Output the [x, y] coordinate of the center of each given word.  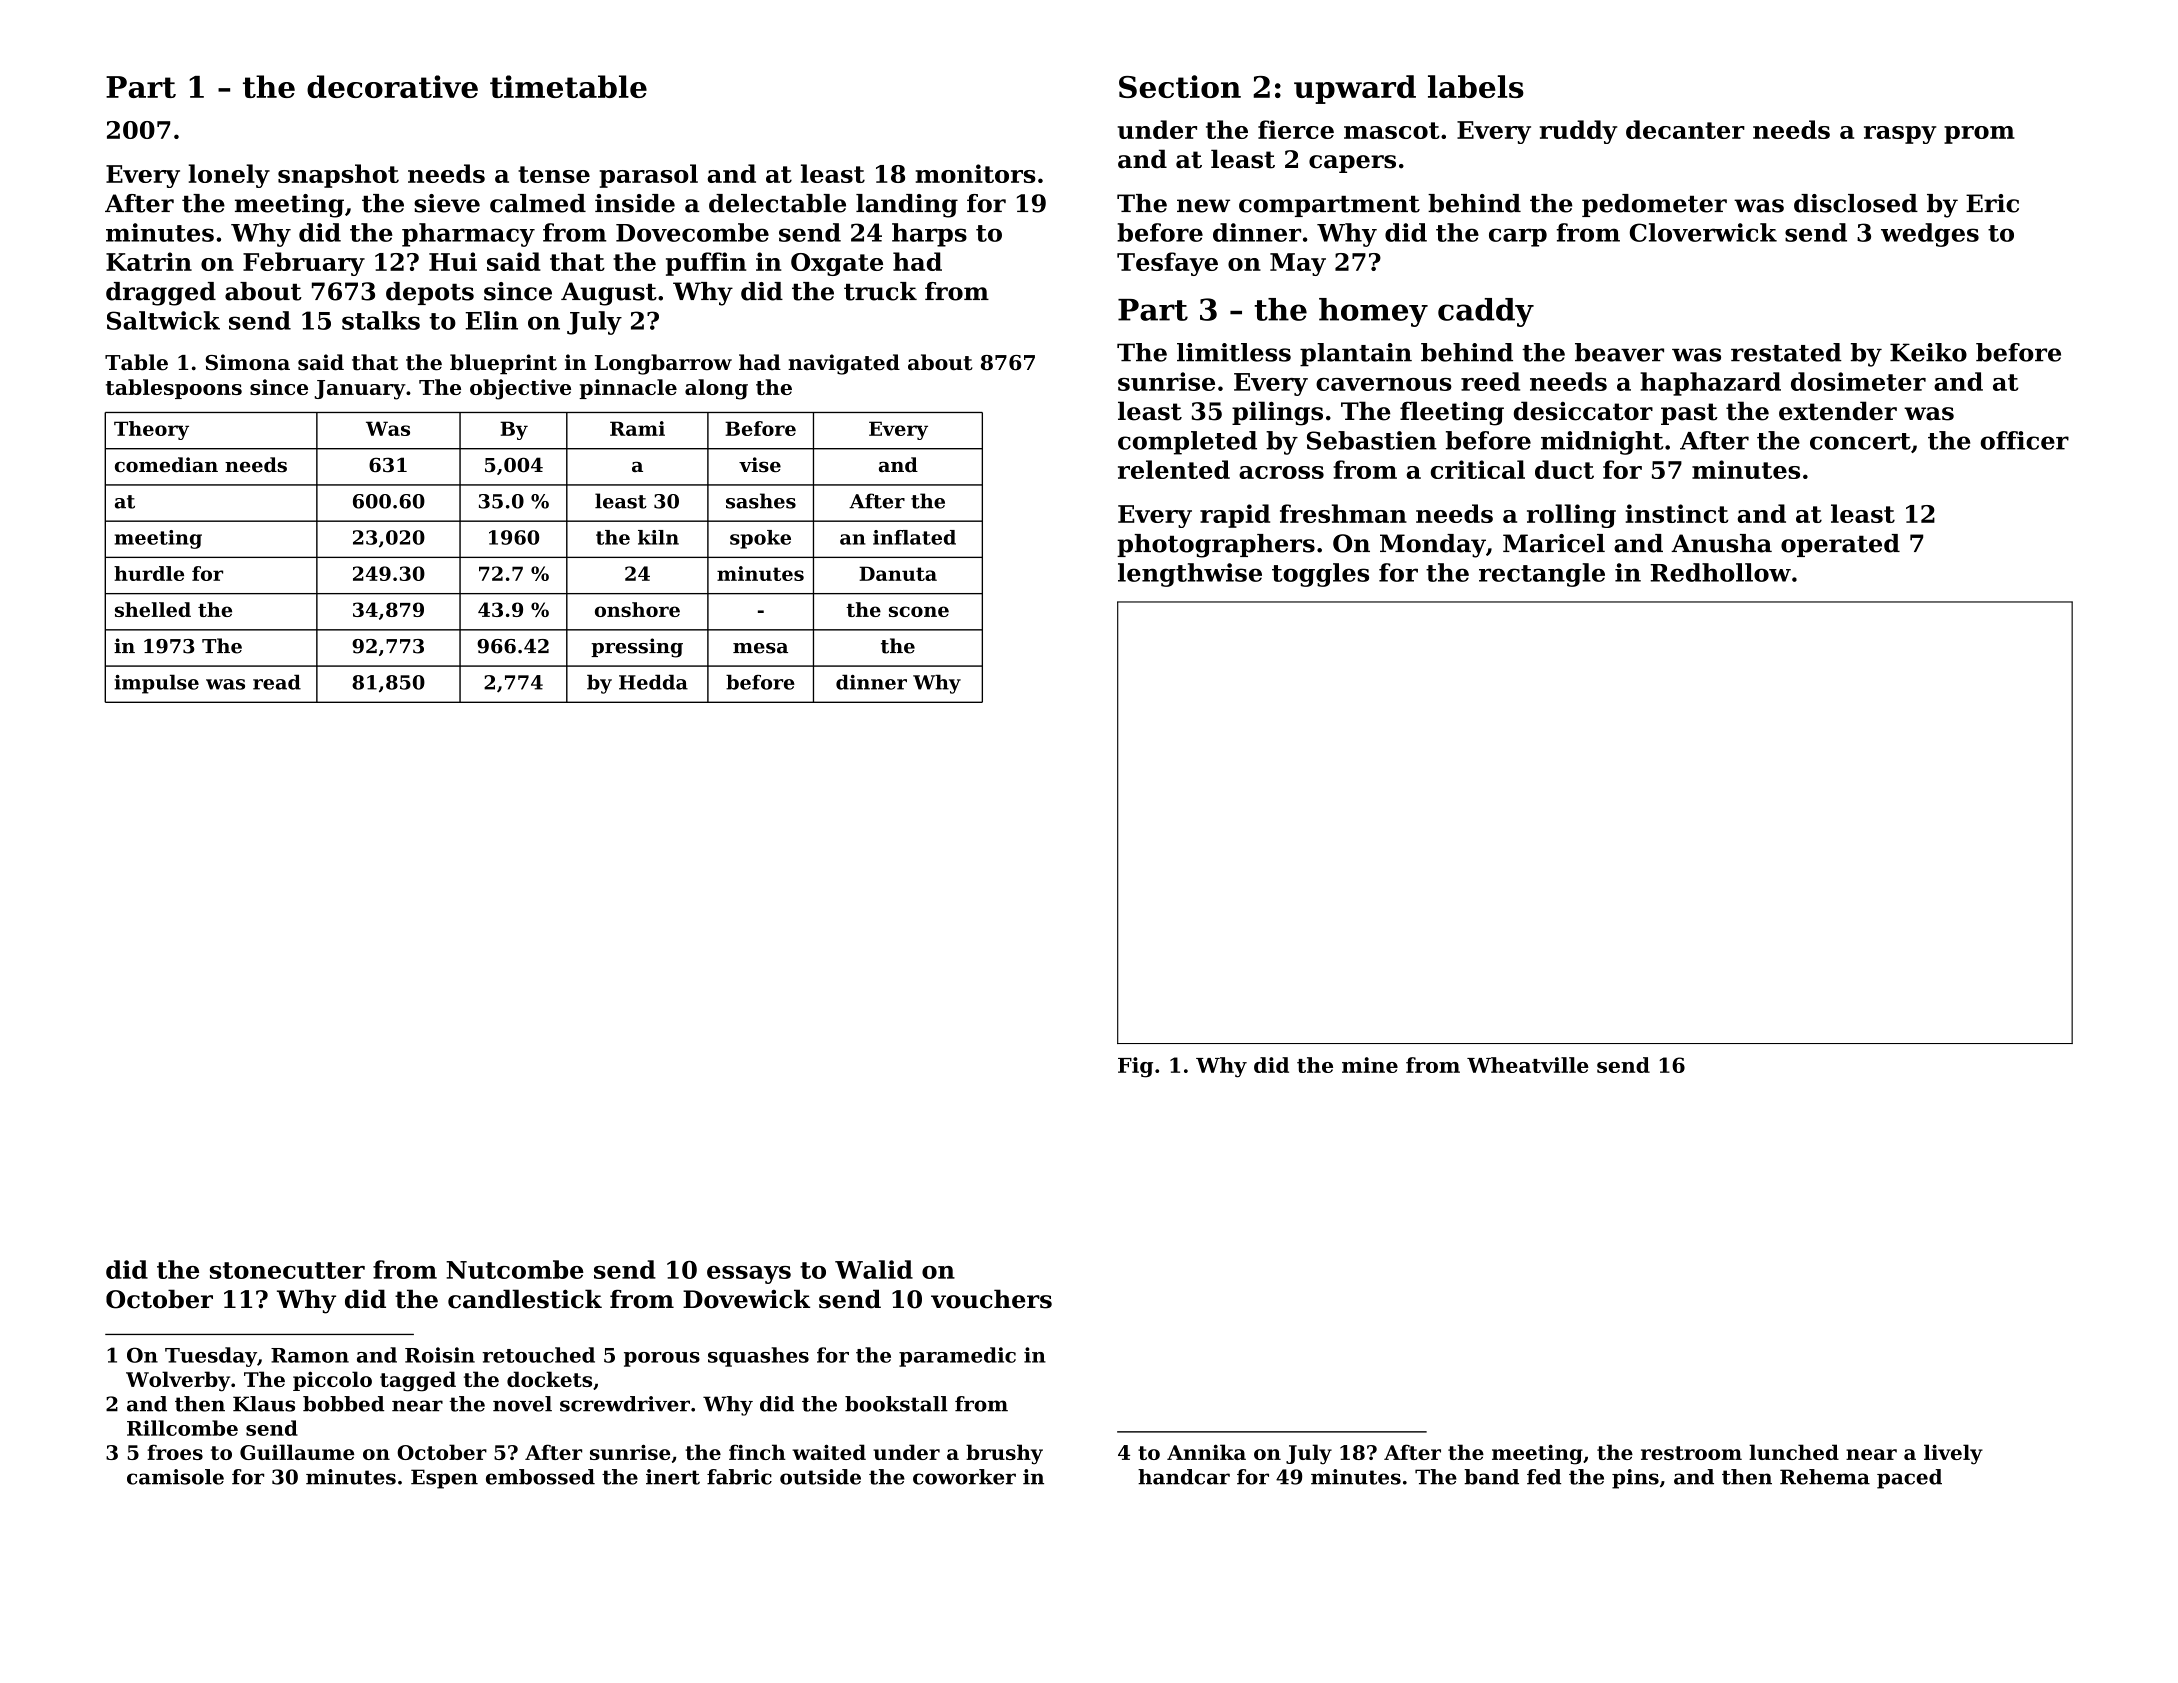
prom [1979, 135]
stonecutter [287, 1270]
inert [673, 1477]
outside [820, 1477]
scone [919, 611]
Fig [1135, 1067]
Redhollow [1720, 572]
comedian [166, 465]
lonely [229, 176]
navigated [844, 364]
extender [1838, 411]
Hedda [653, 682]
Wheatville [1528, 1065]
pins [1635, 1479]
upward [1355, 89]
